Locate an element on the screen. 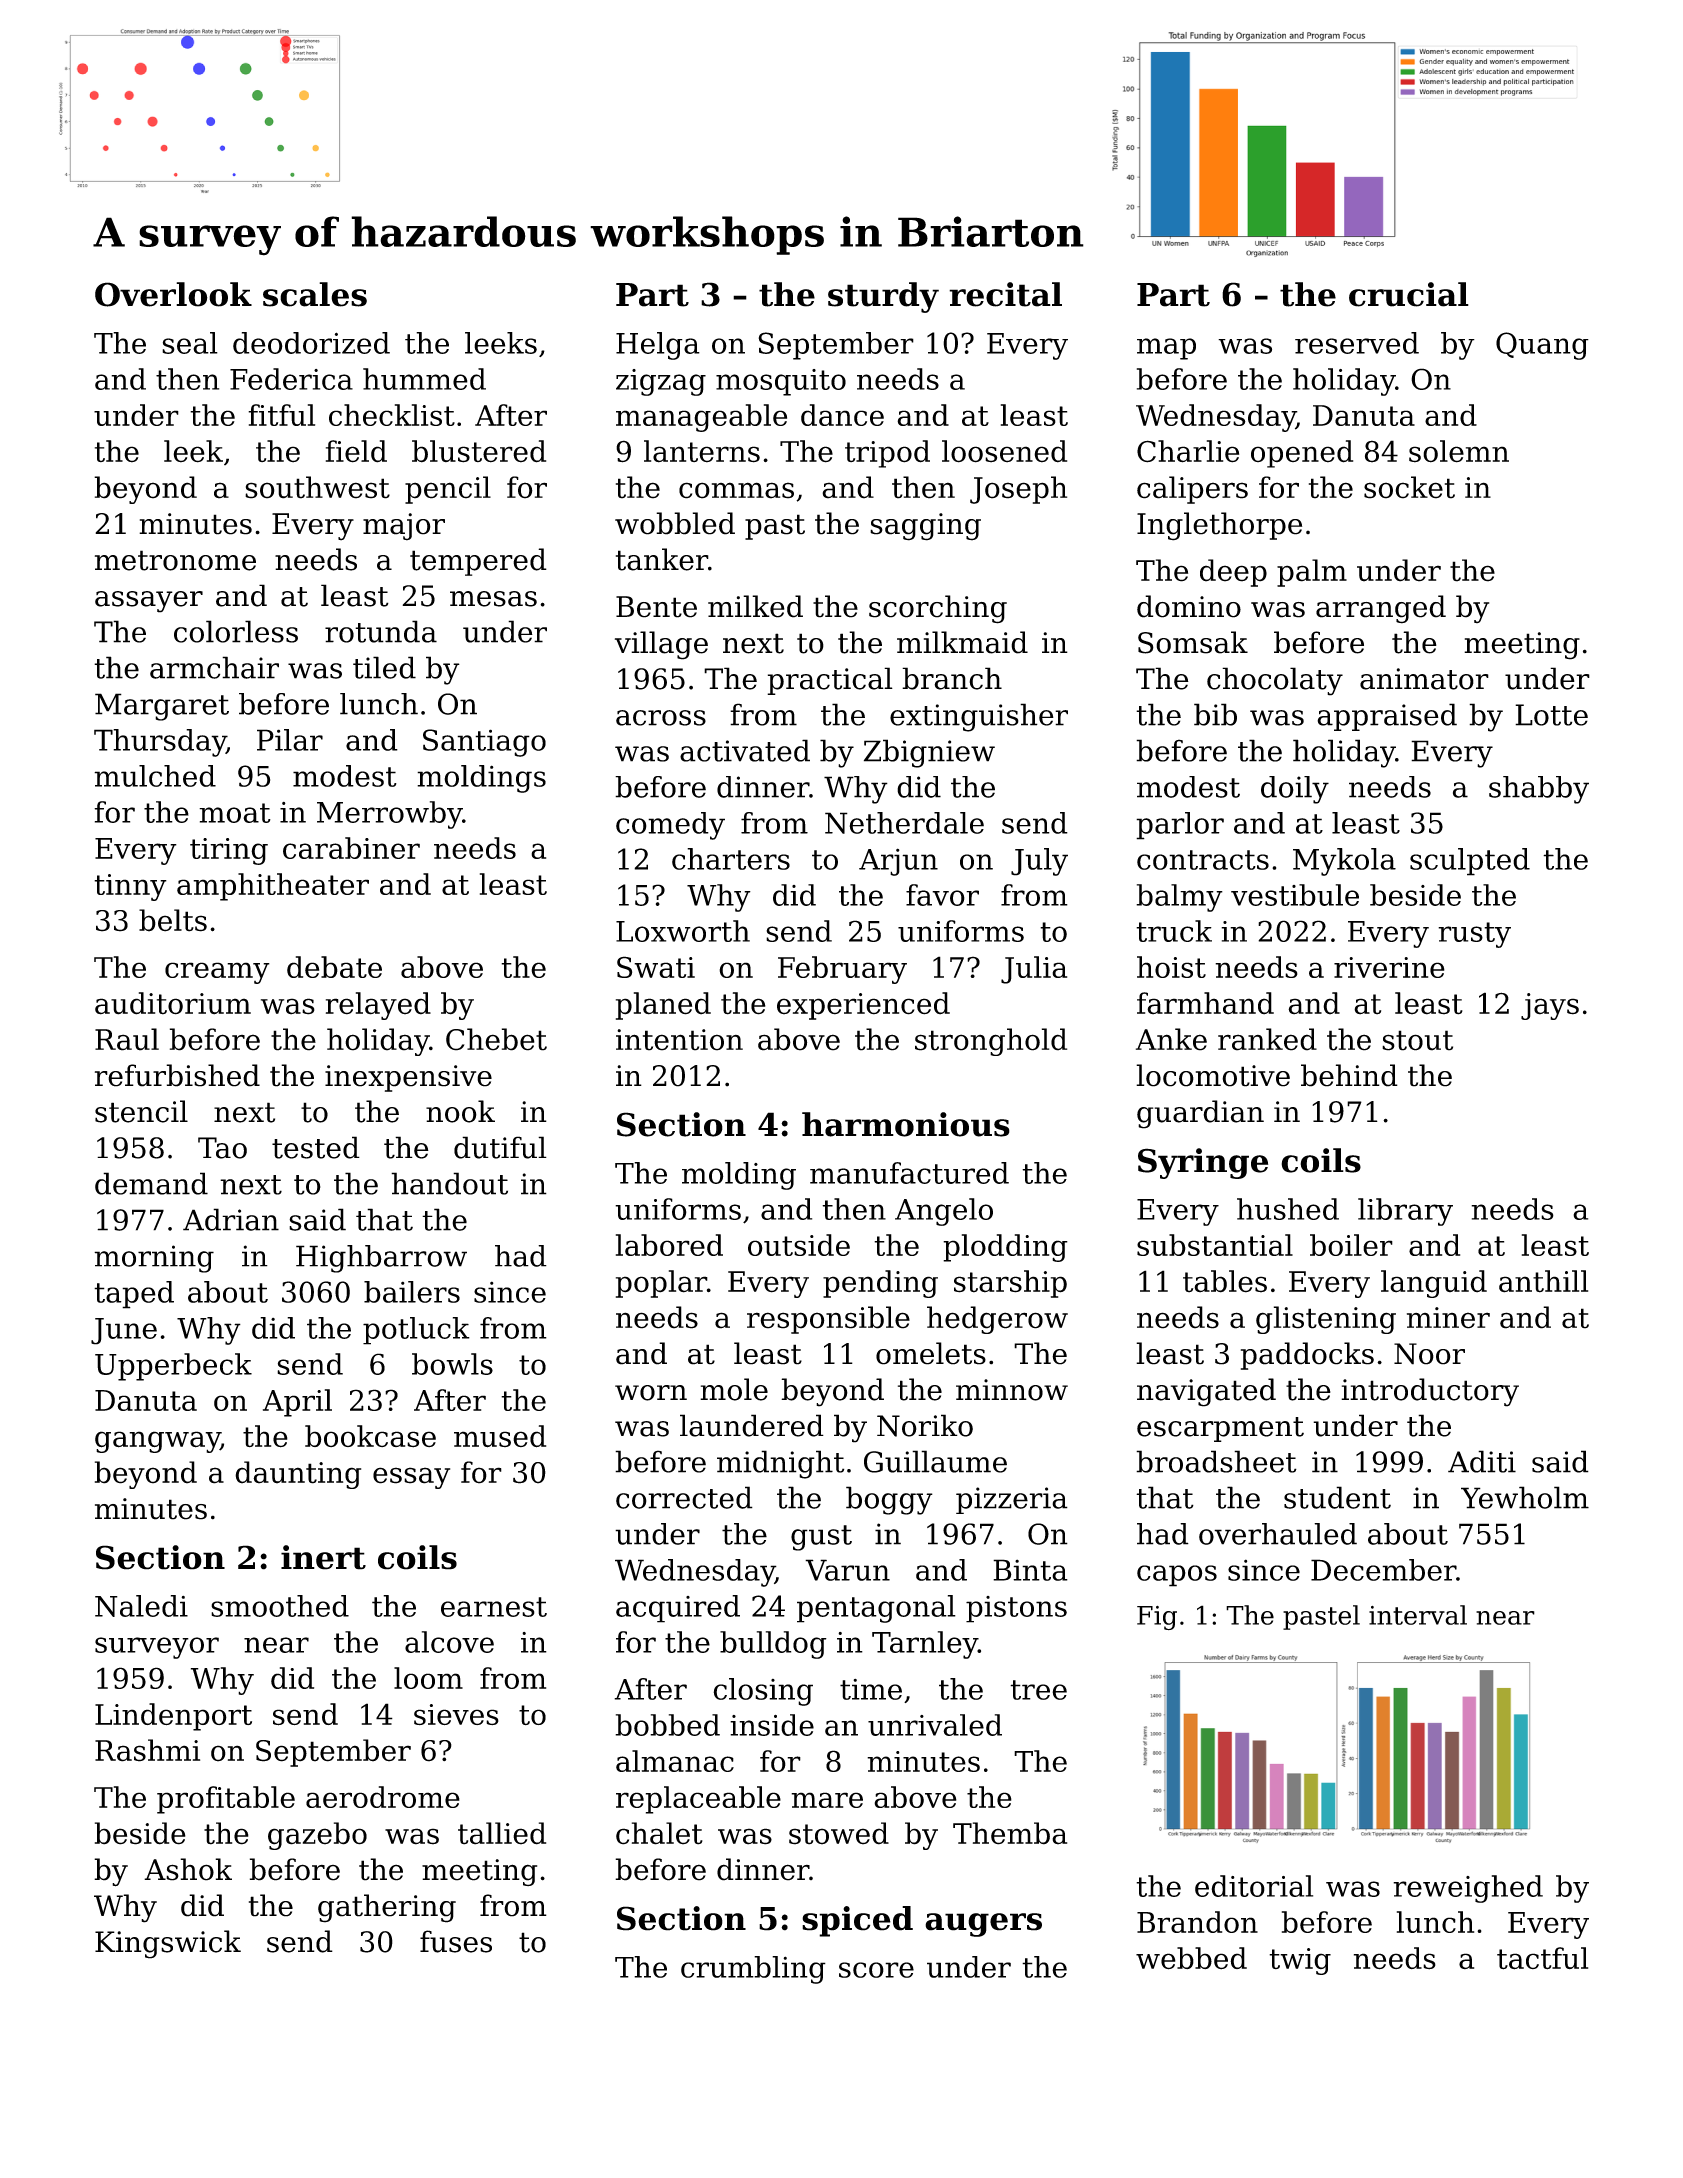  Arjun is located at coordinates (898, 862).
